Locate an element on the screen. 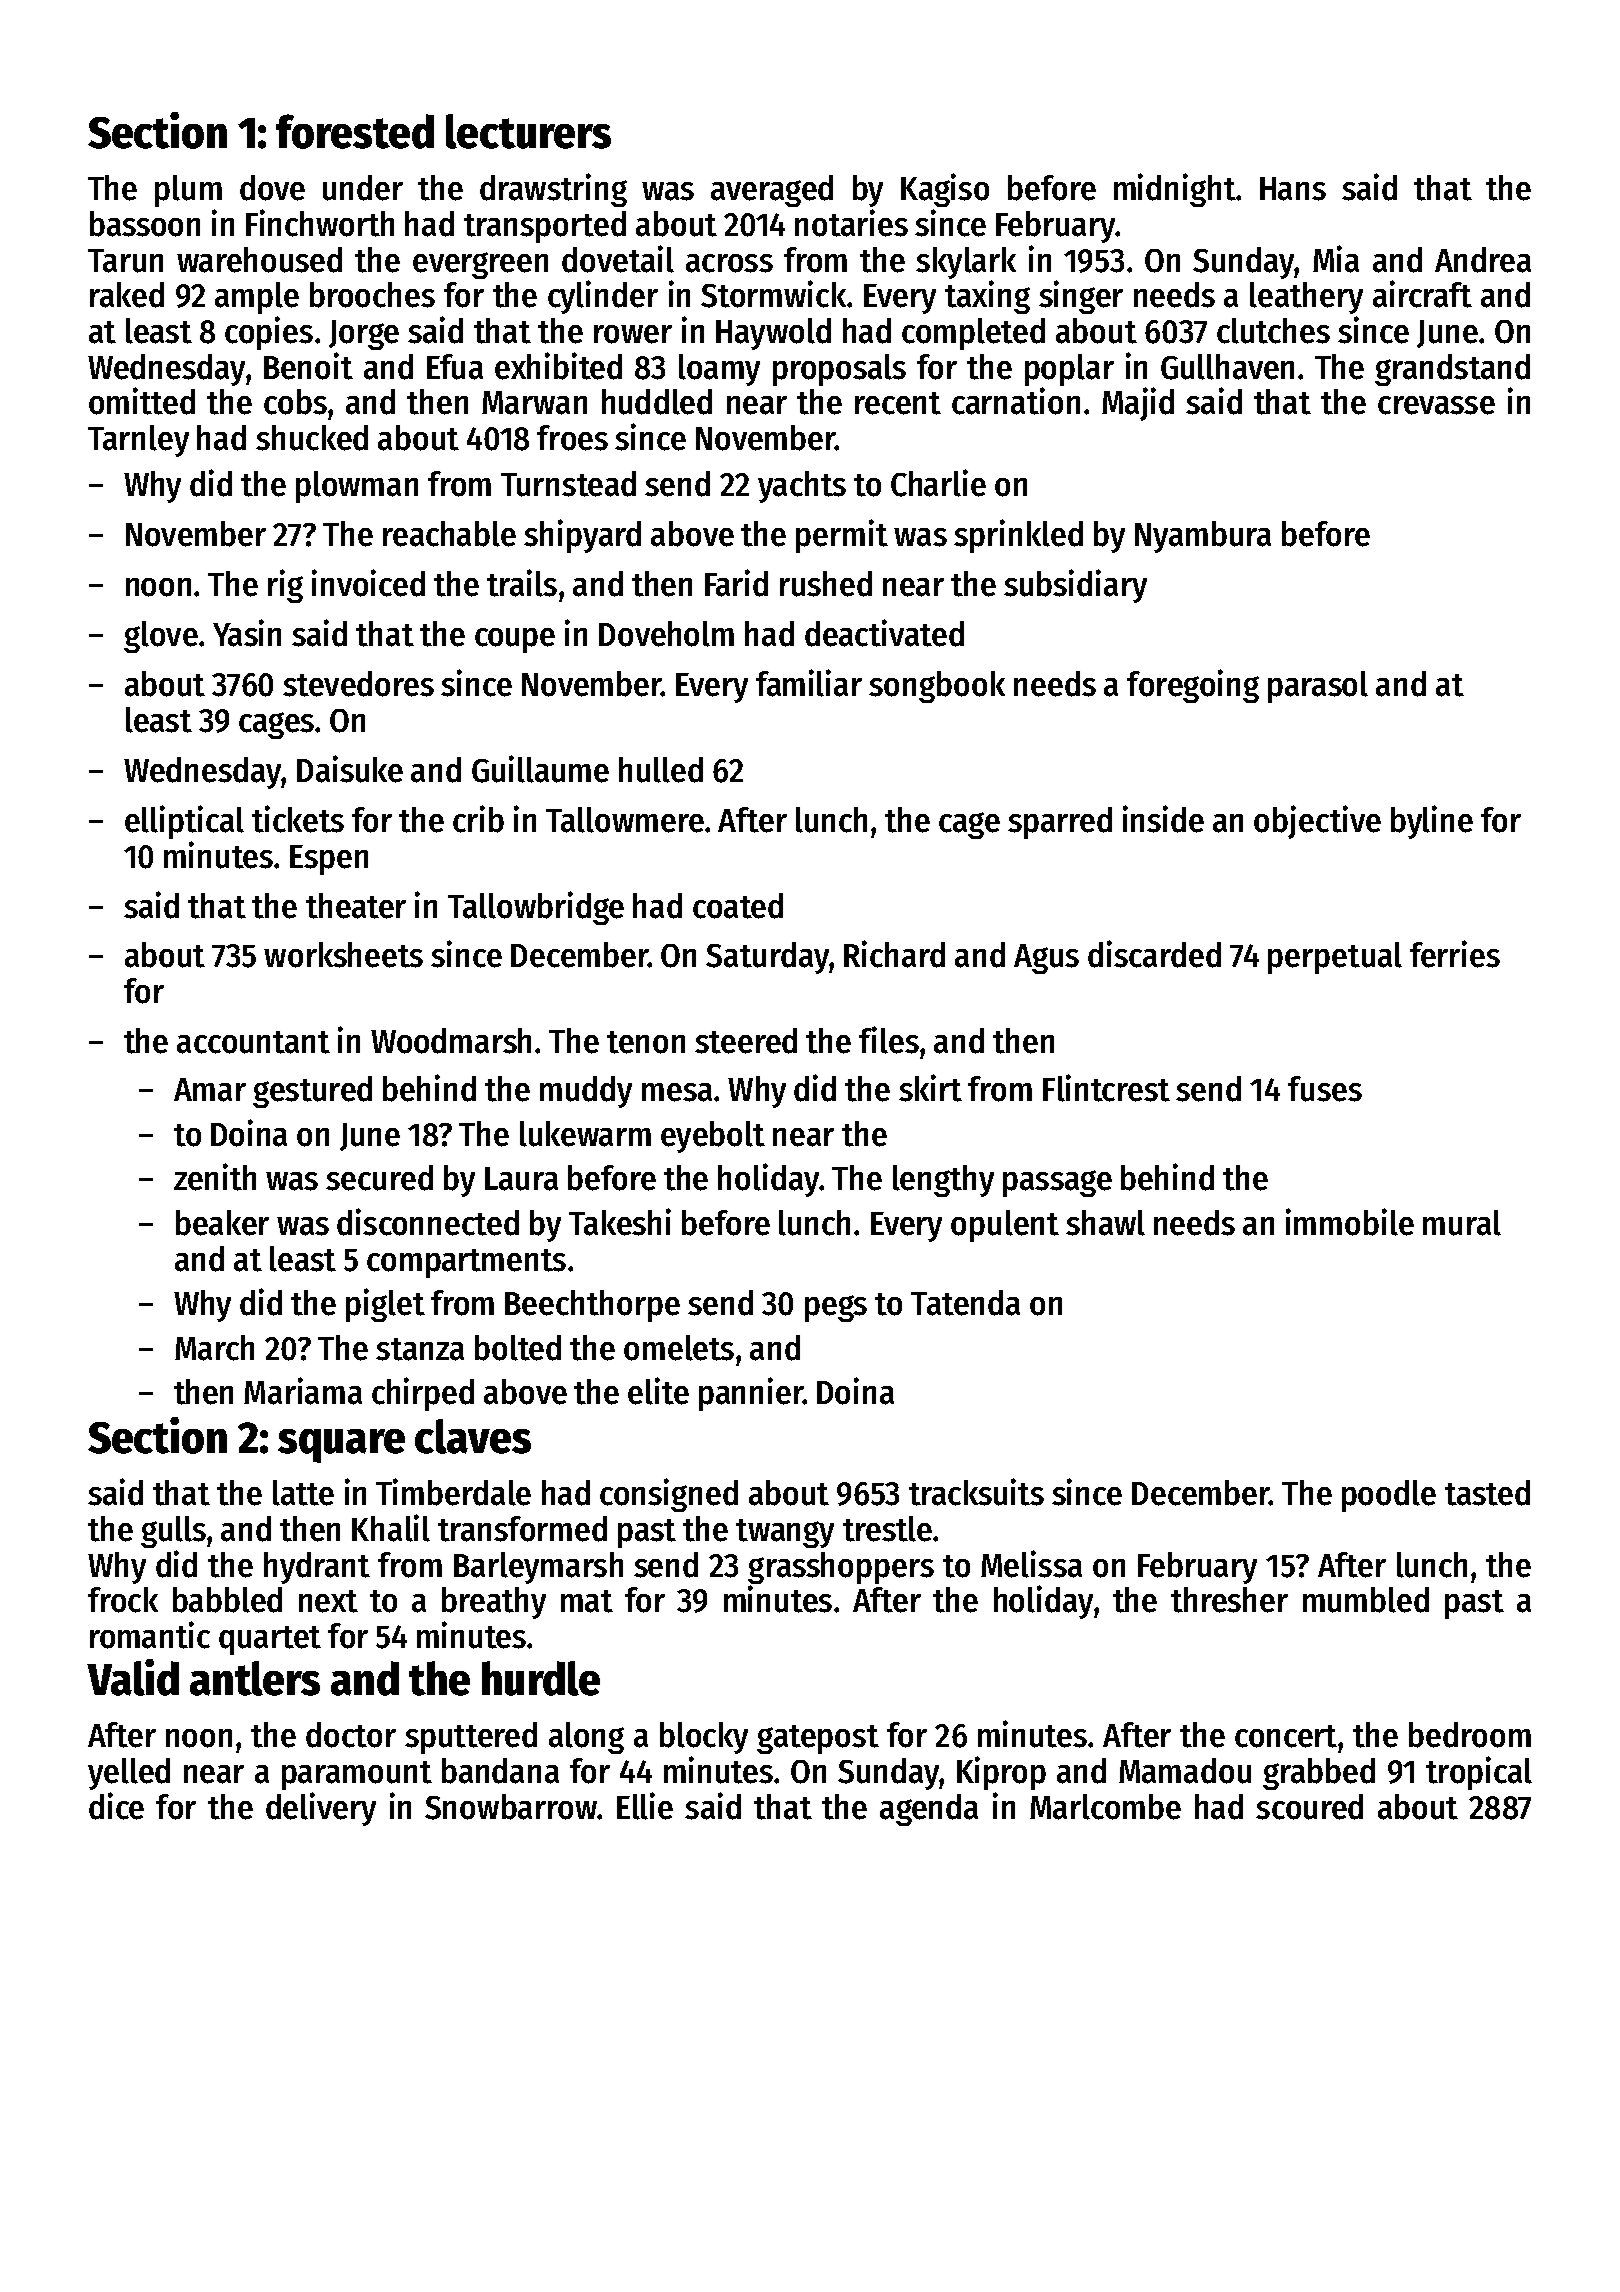 Image resolution: width=1620 pixels, height=2292 pixels. ferries is located at coordinates (1455, 954).
